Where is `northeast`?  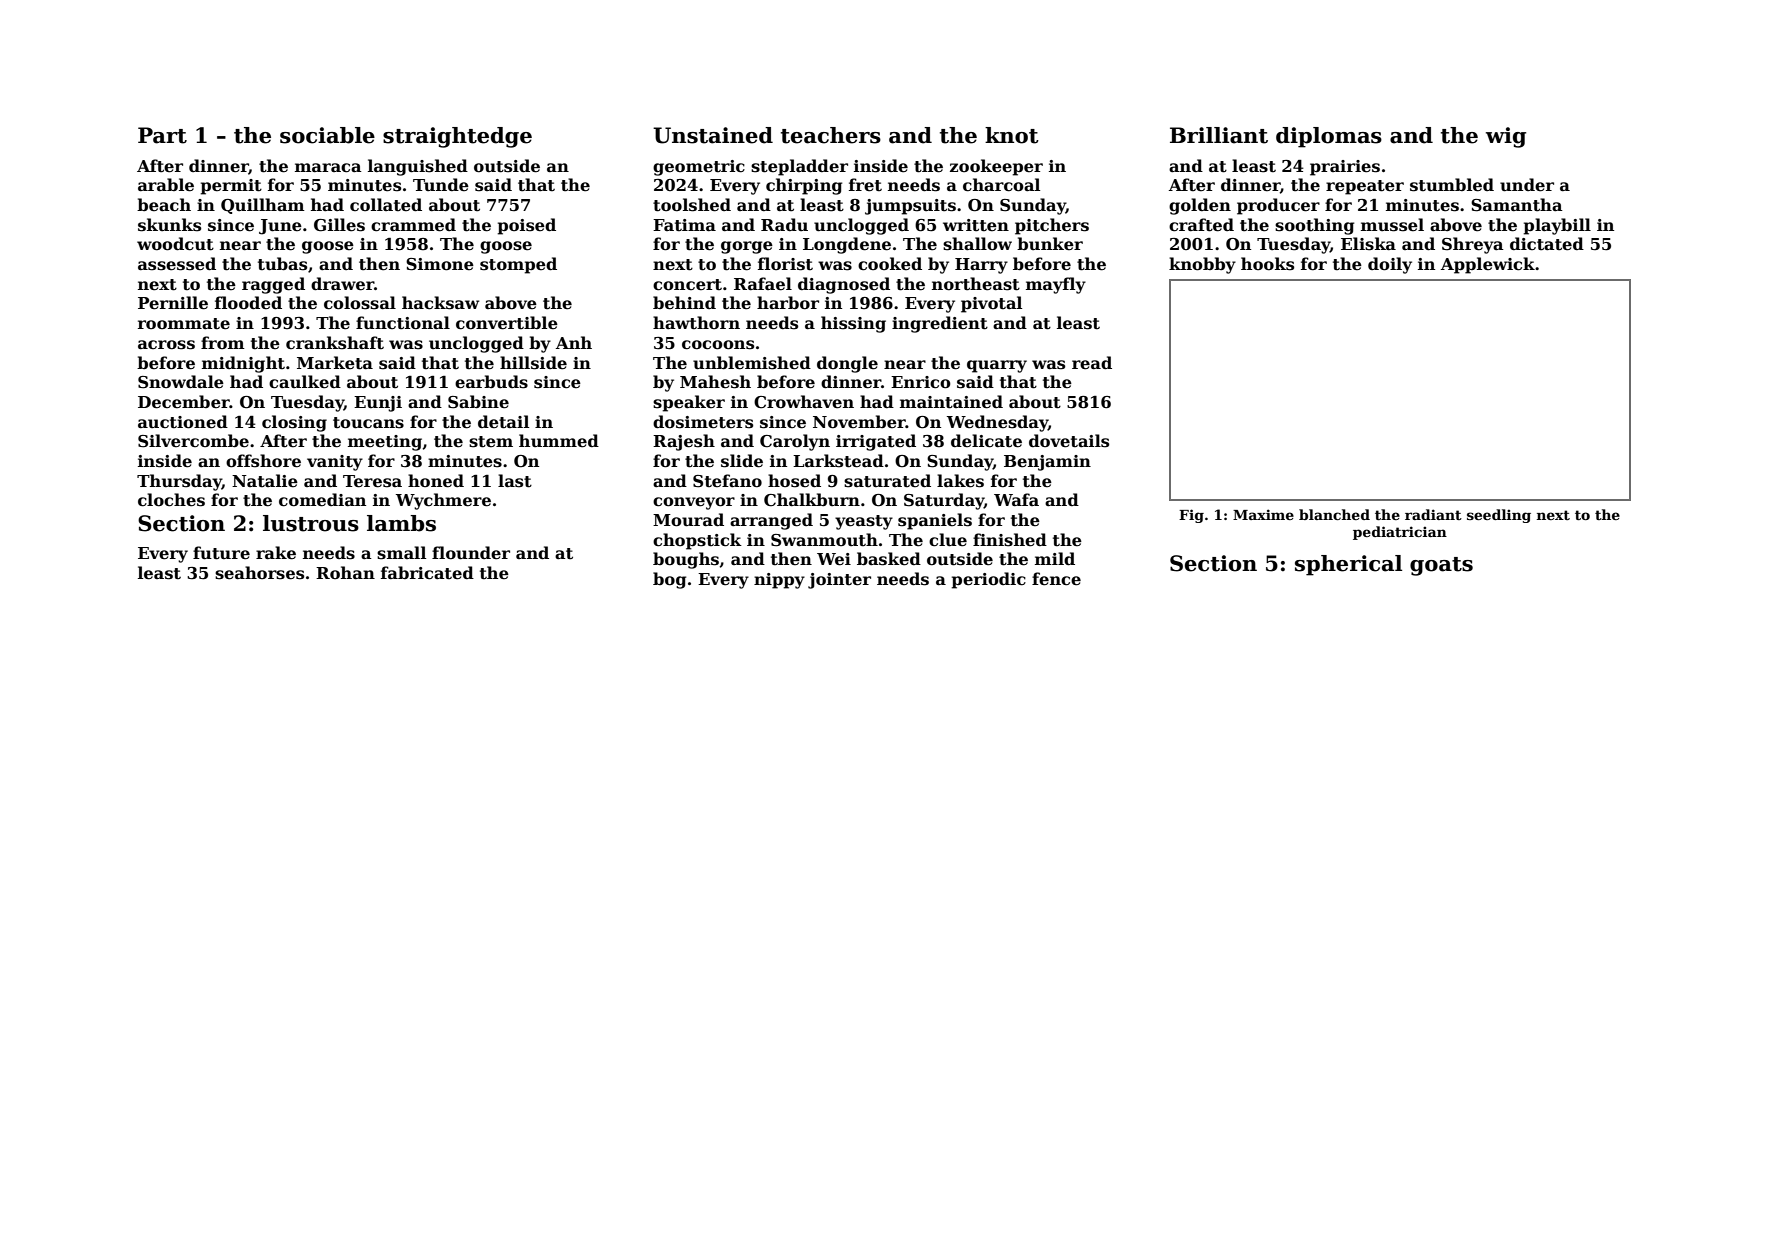 northeast is located at coordinates (976, 284).
